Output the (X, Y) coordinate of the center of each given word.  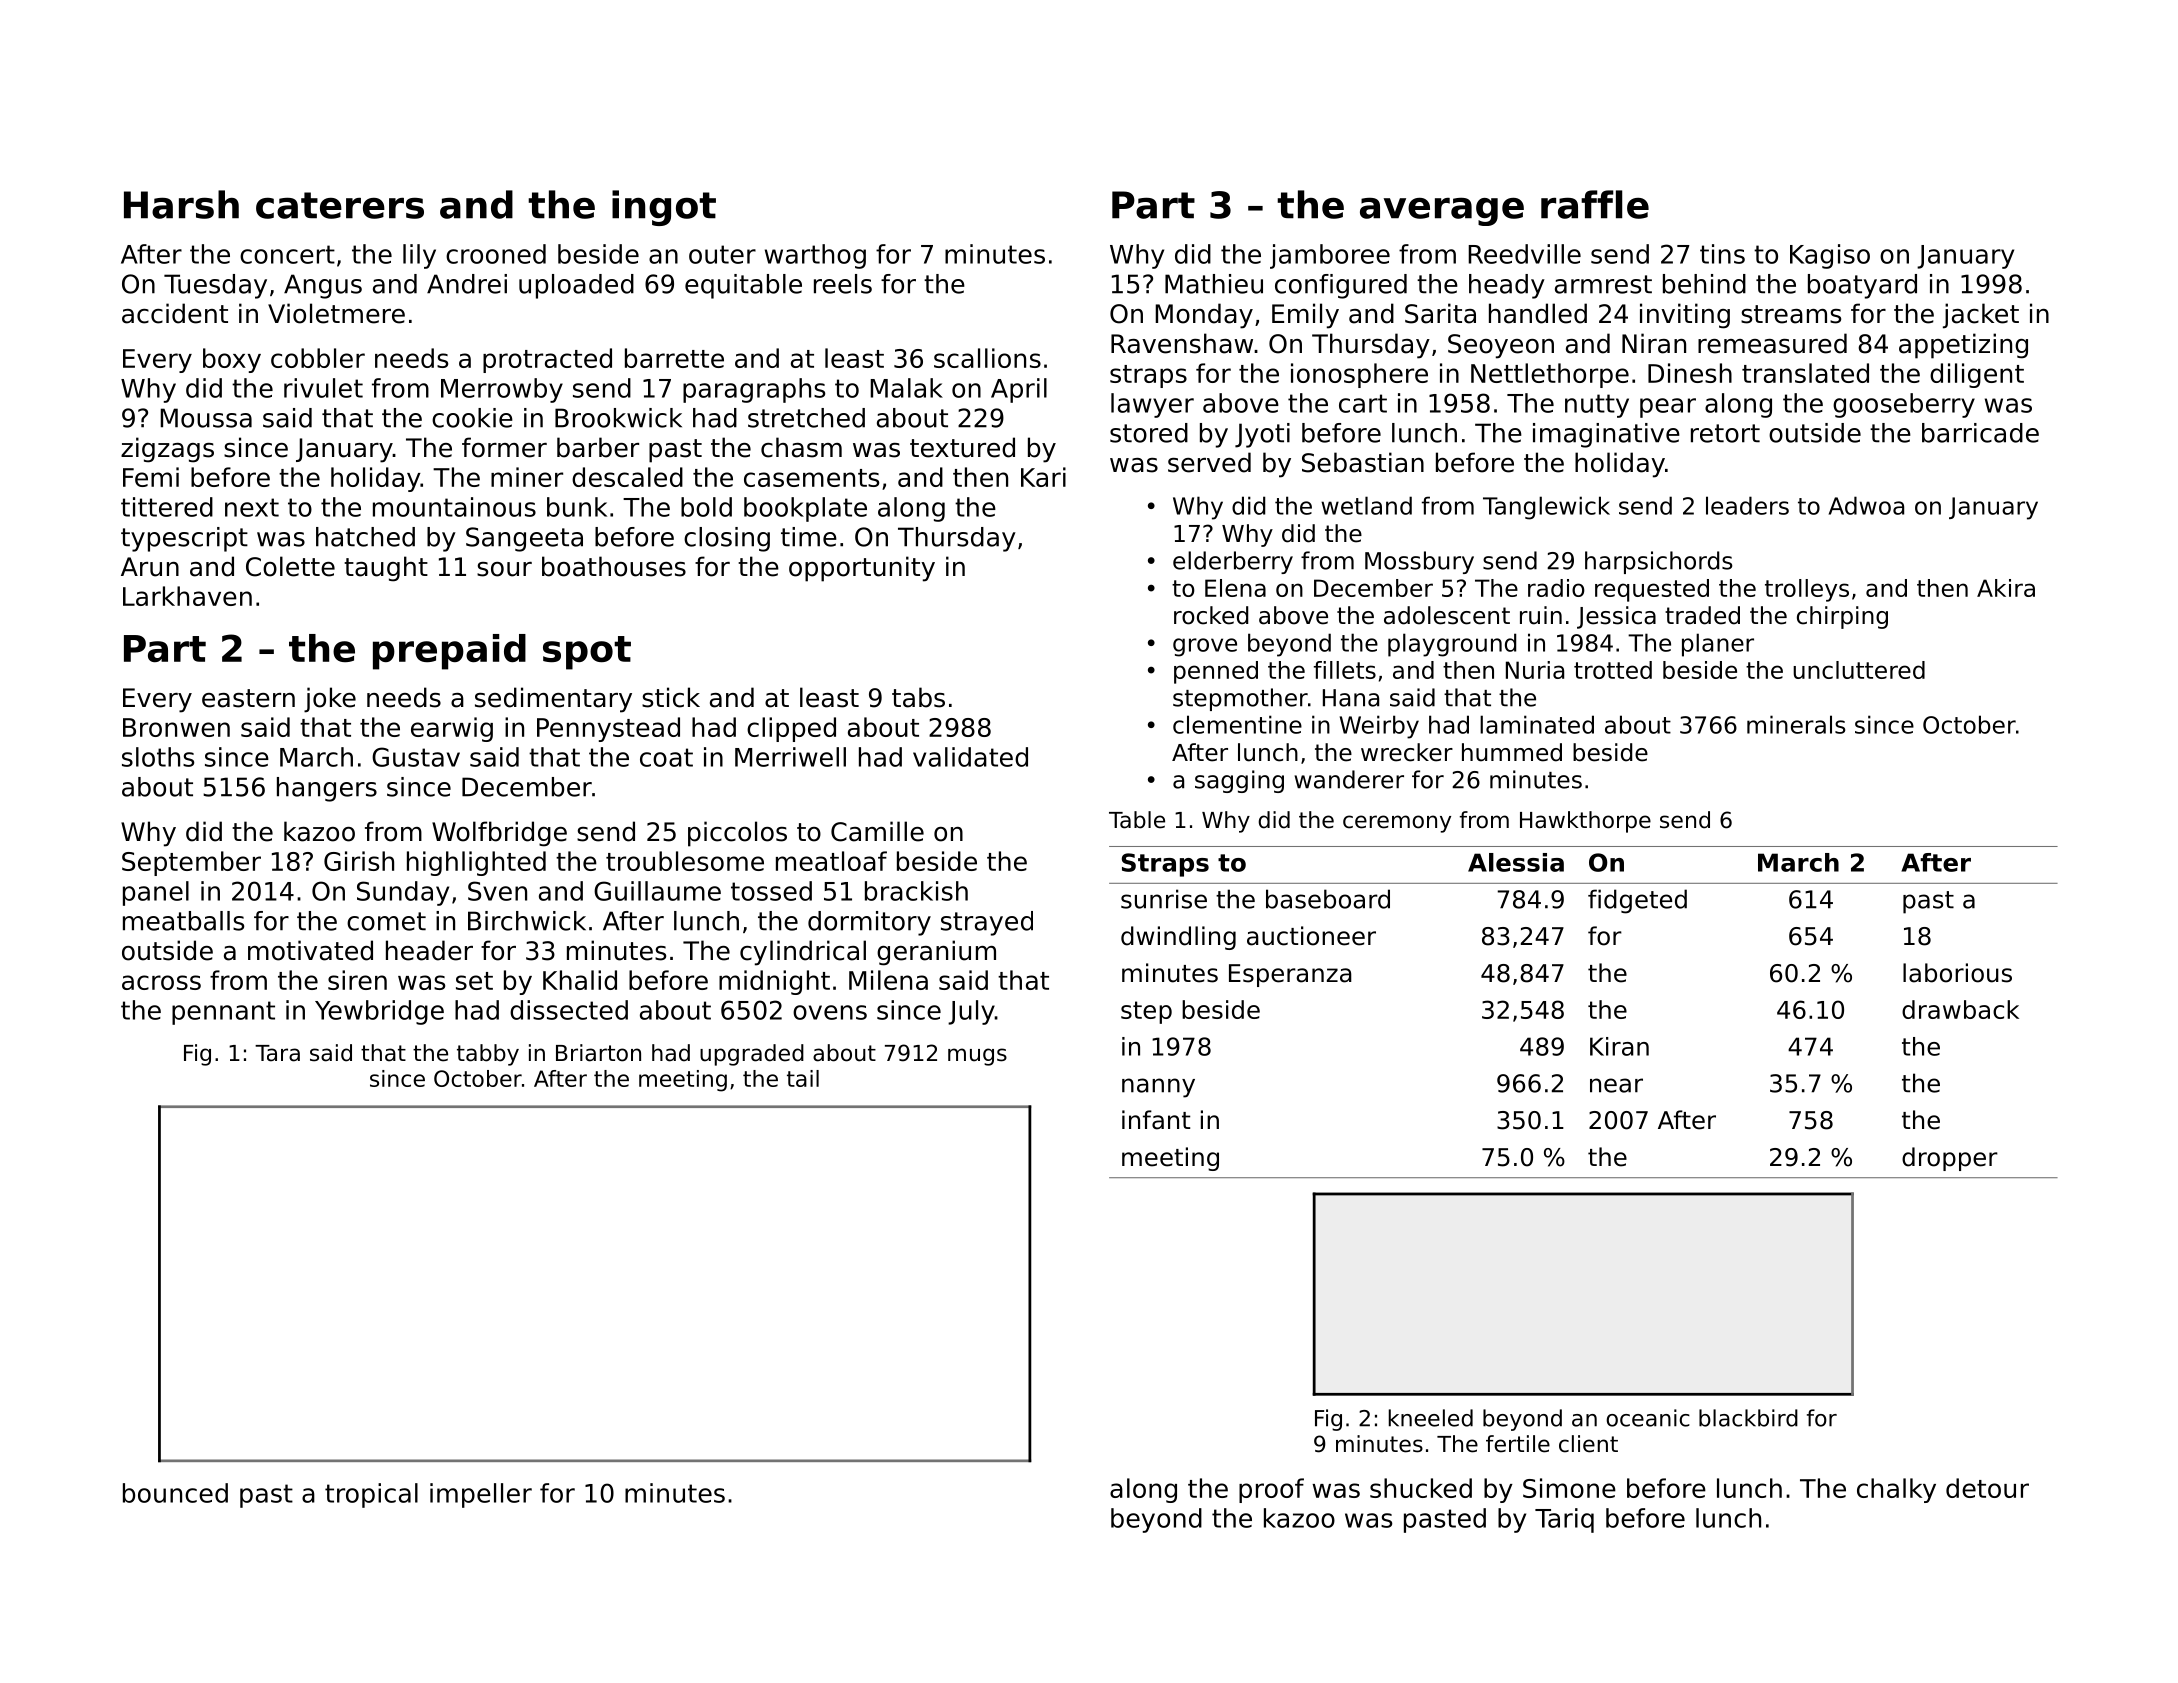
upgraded (752, 1055)
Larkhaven (187, 596)
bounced (175, 1493)
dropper (1950, 1159)
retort (1725, 433)
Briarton (598, 1053)
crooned (496, 254)
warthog (815, 256)
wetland (1366, 505)
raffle (1595, 204)
